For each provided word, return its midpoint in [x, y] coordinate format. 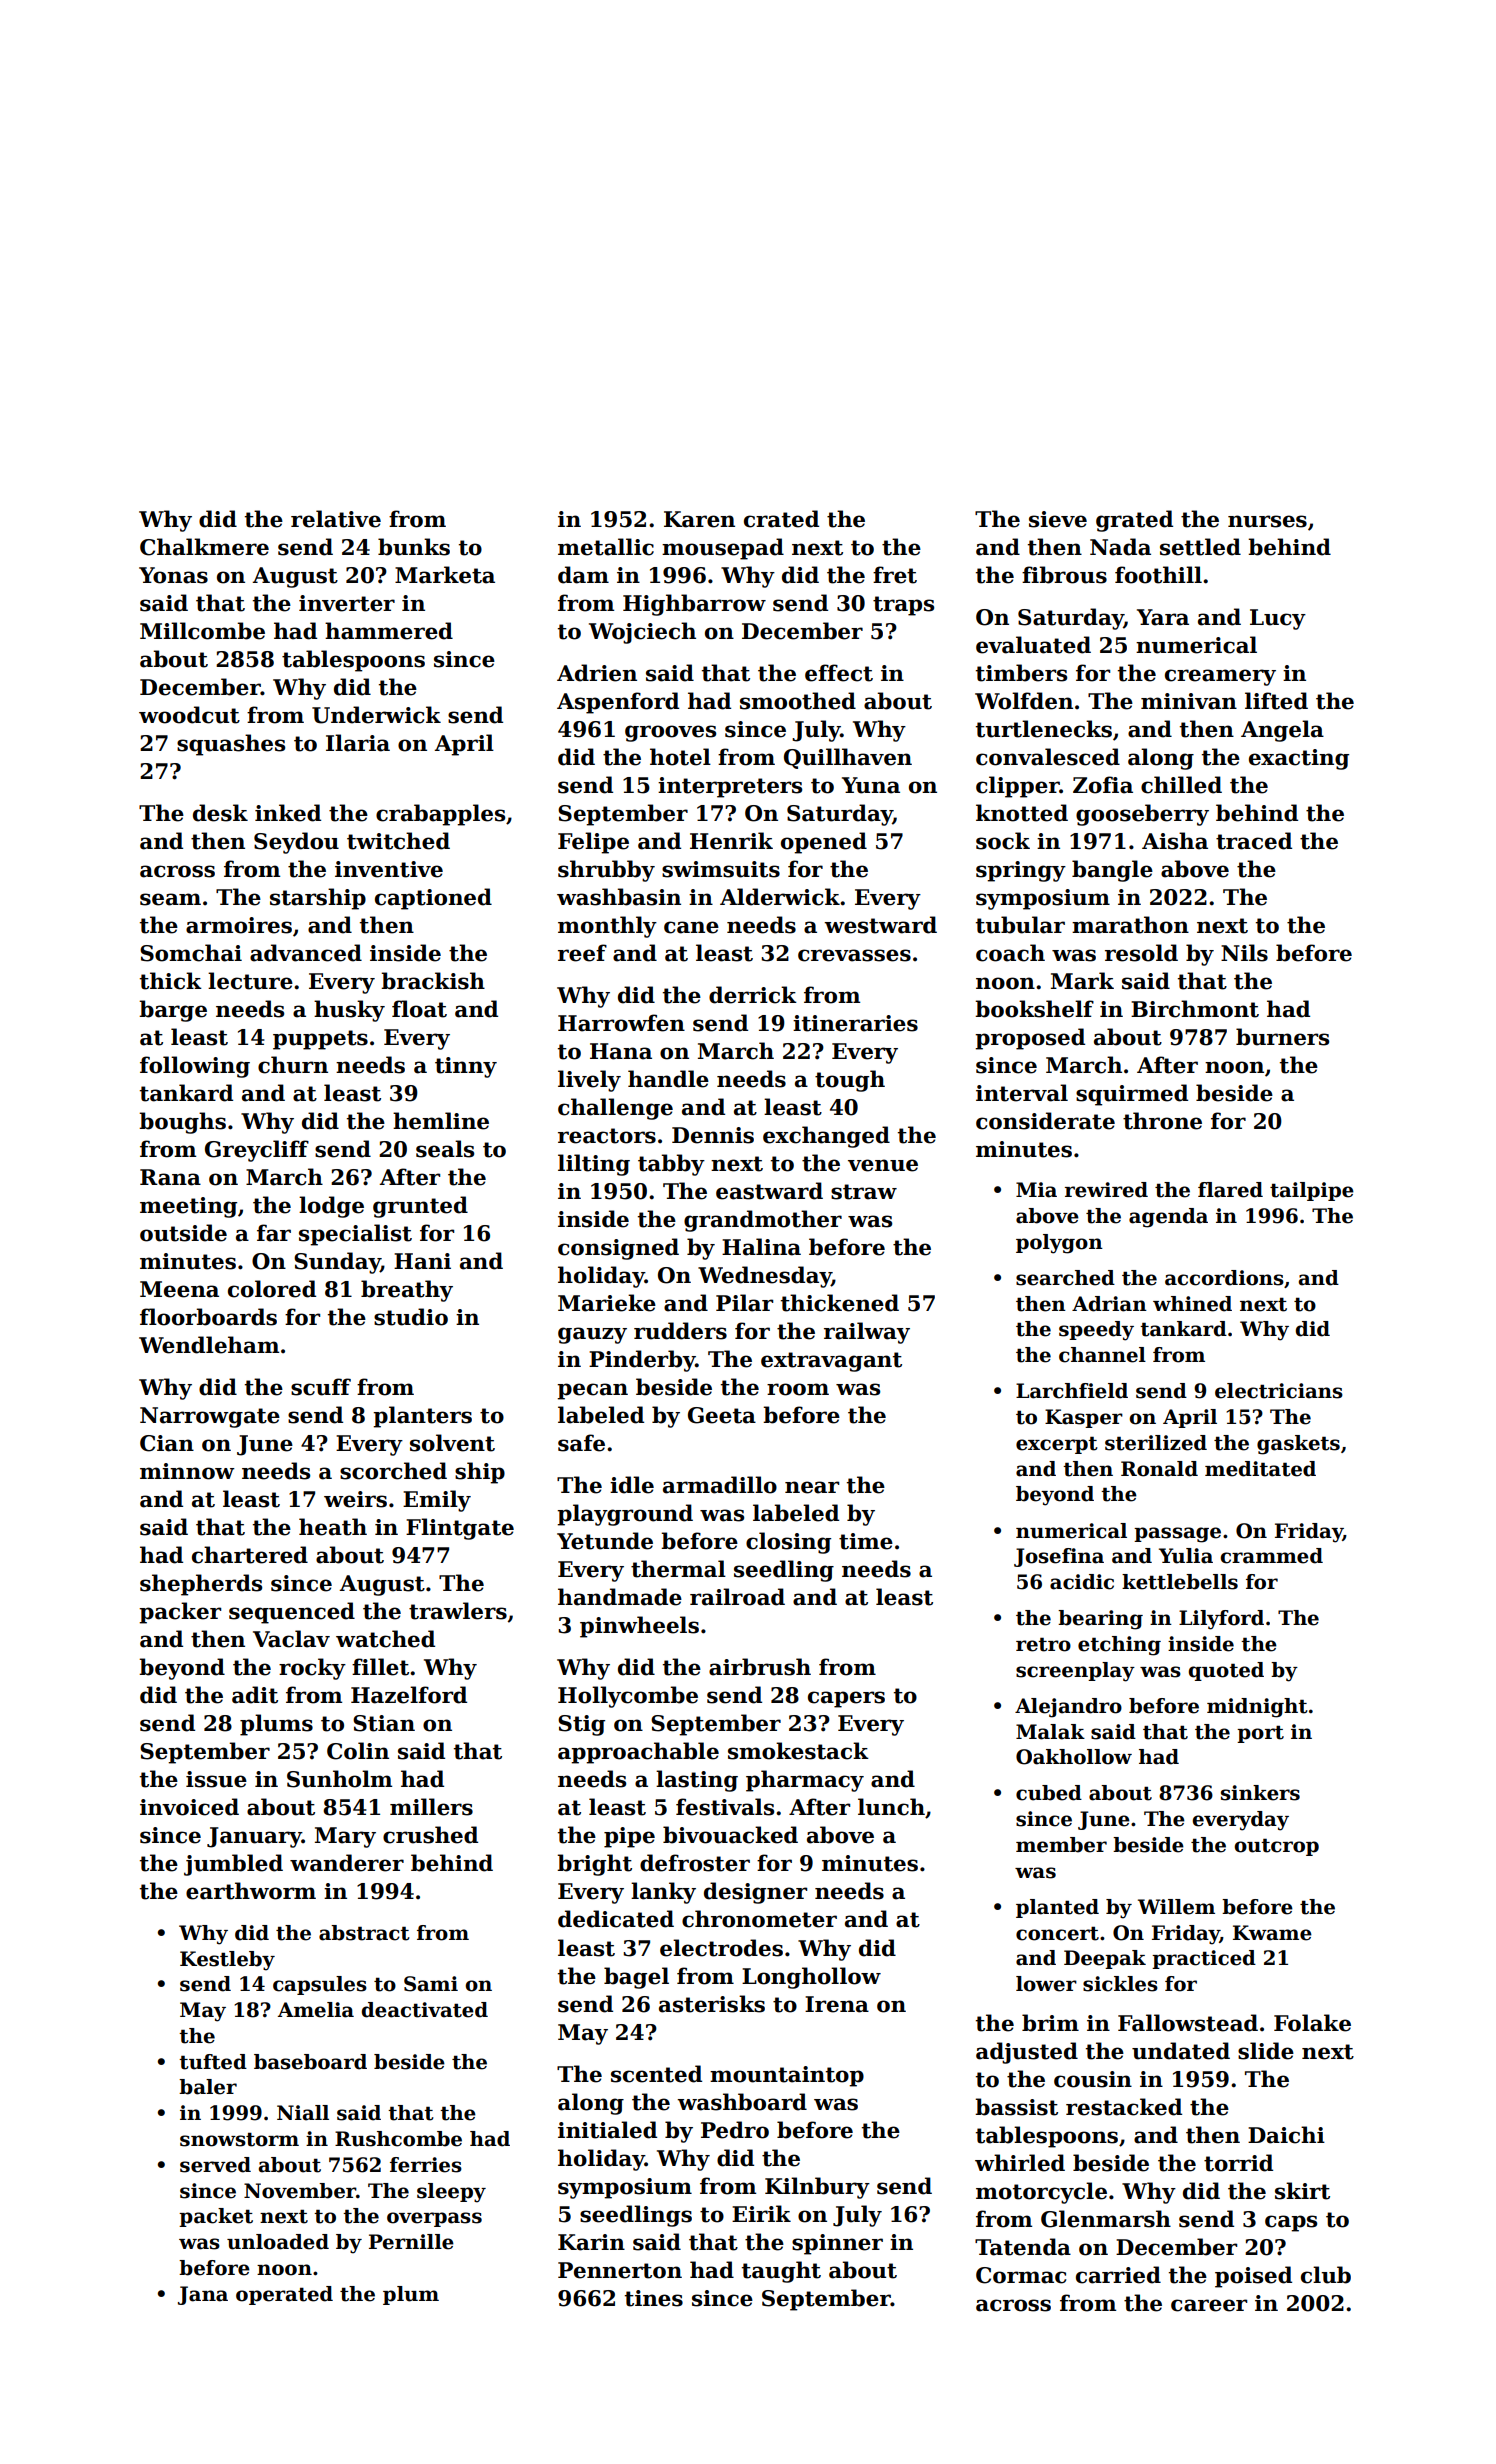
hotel [680, 757]
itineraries [855, 1023]
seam [170, 899]
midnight [1257, 1708]
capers [846, 1699]
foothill [1158, 575]
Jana [203, 2295]
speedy [1096, 1331]
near [812, 1487]
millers [431, 1807]
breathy [407, 1291]
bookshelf [1034, 1009]
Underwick [376, 715]
